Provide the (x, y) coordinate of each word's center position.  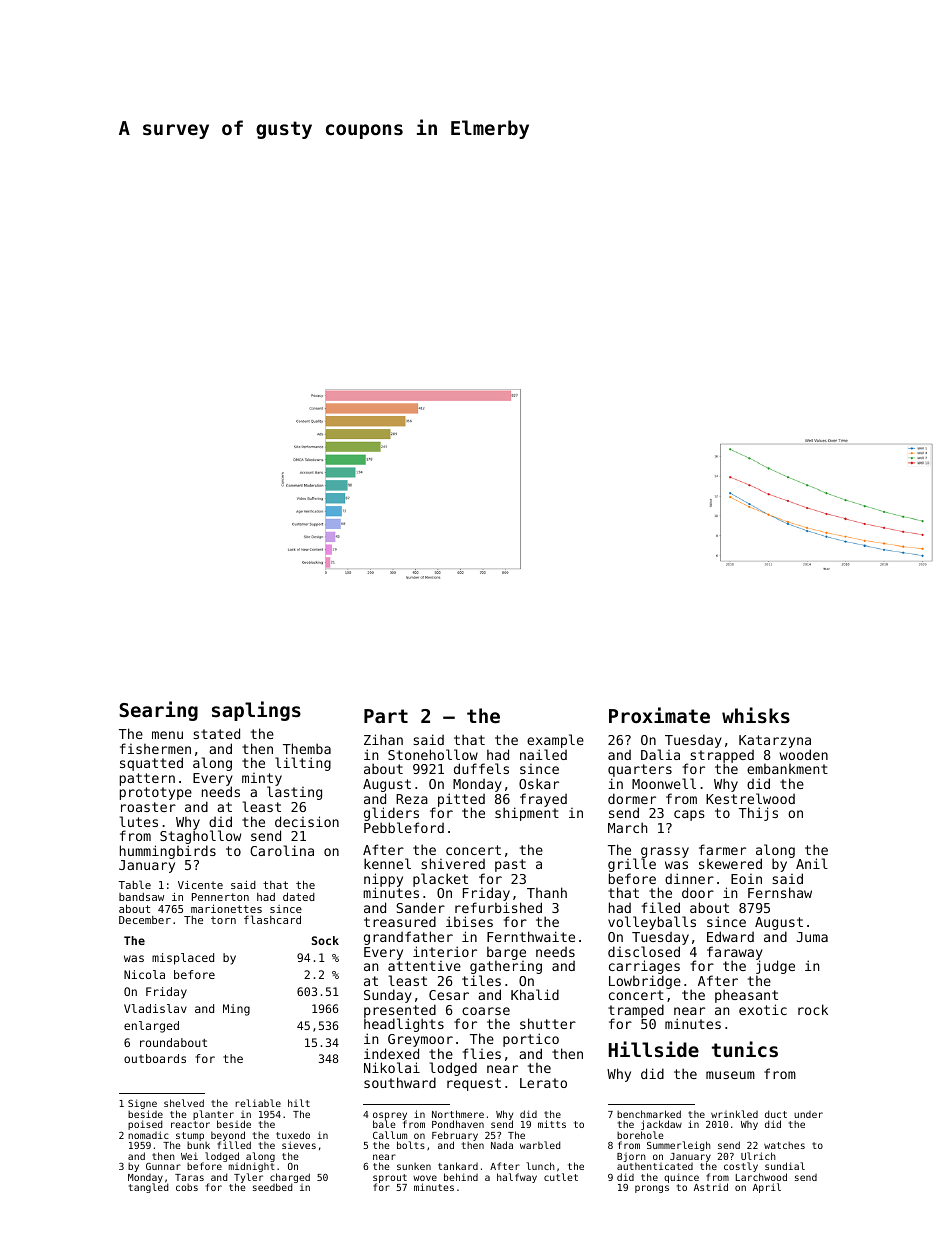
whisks (756, 715)
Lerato (543, 1083)
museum (730, 1075)
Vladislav (155, 1008)
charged (290, 1178)
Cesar (449, 995)
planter (213, 1115)
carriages (644, 967)
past (510, 865)
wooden (803, 754)
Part (386, 716)
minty (262, 780)
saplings (256, 711)
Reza (412, 799)
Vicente (200, 885)
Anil (812, 864)
